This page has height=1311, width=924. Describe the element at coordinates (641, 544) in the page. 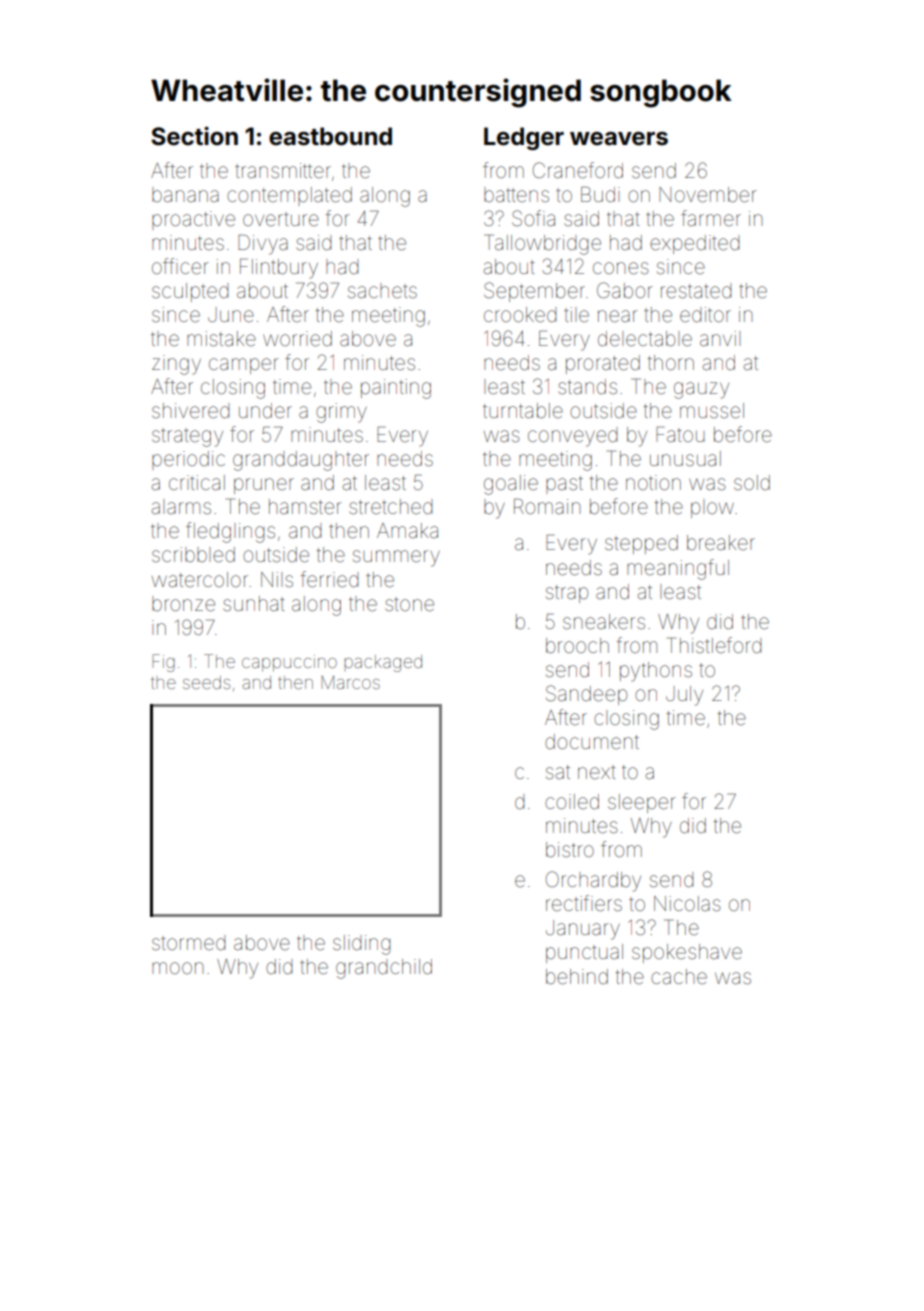

I see `stepped` at that location.
